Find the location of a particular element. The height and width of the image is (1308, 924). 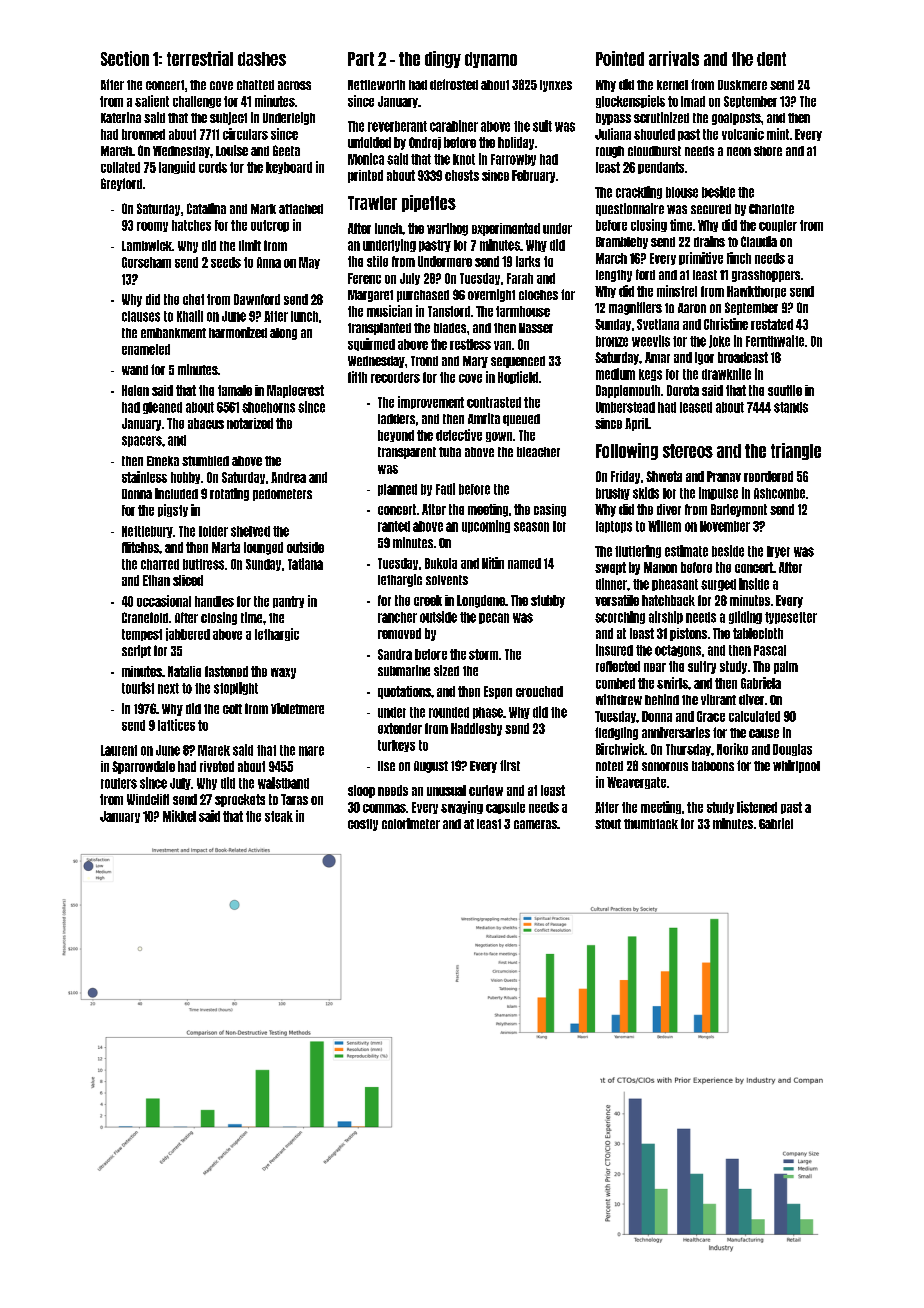

planned is located at coordinates (397, 490).
